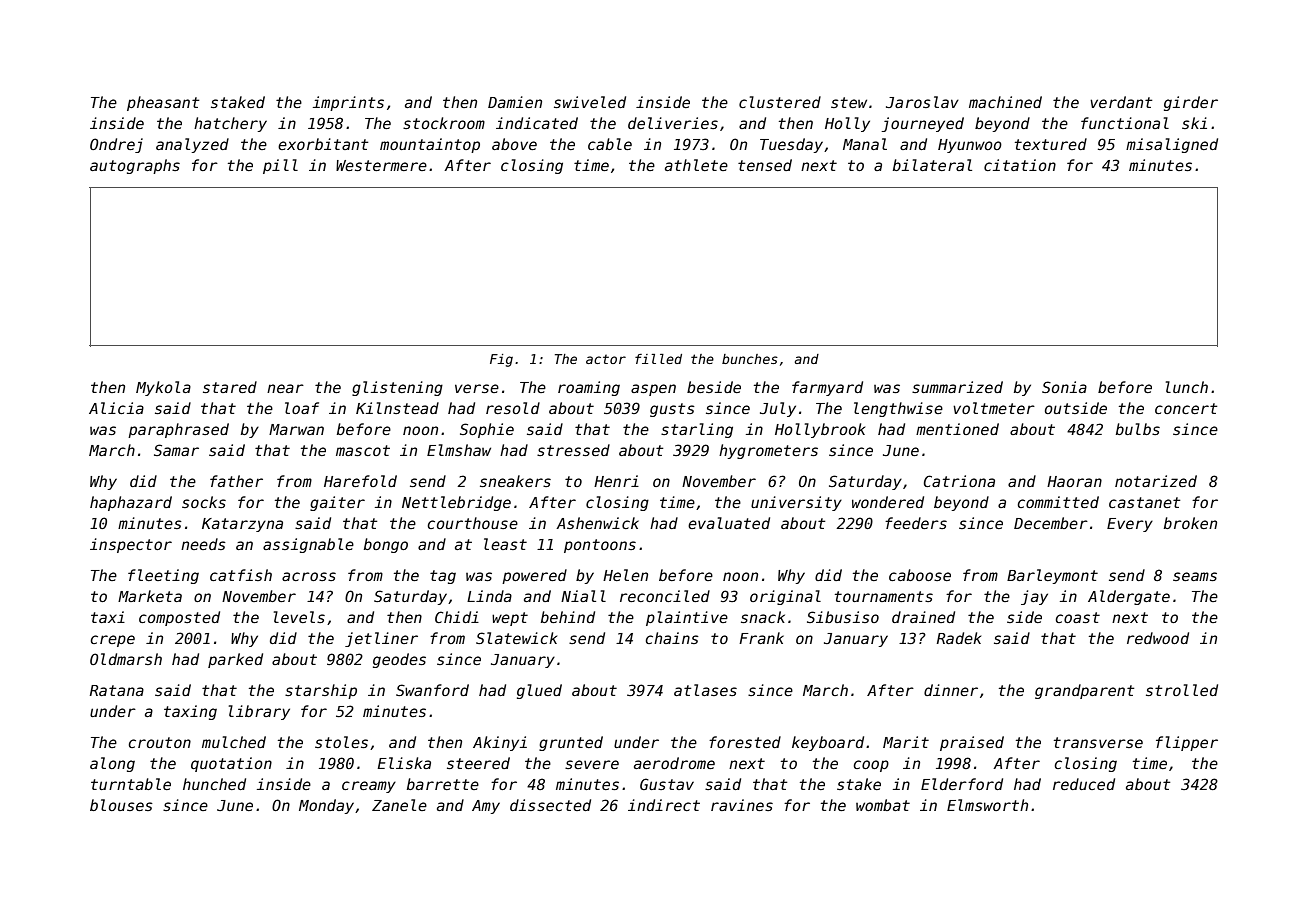 Image resolution: width=1308 pixels, height=924 pixels. I want to click on Fig, so click(501, 360).
